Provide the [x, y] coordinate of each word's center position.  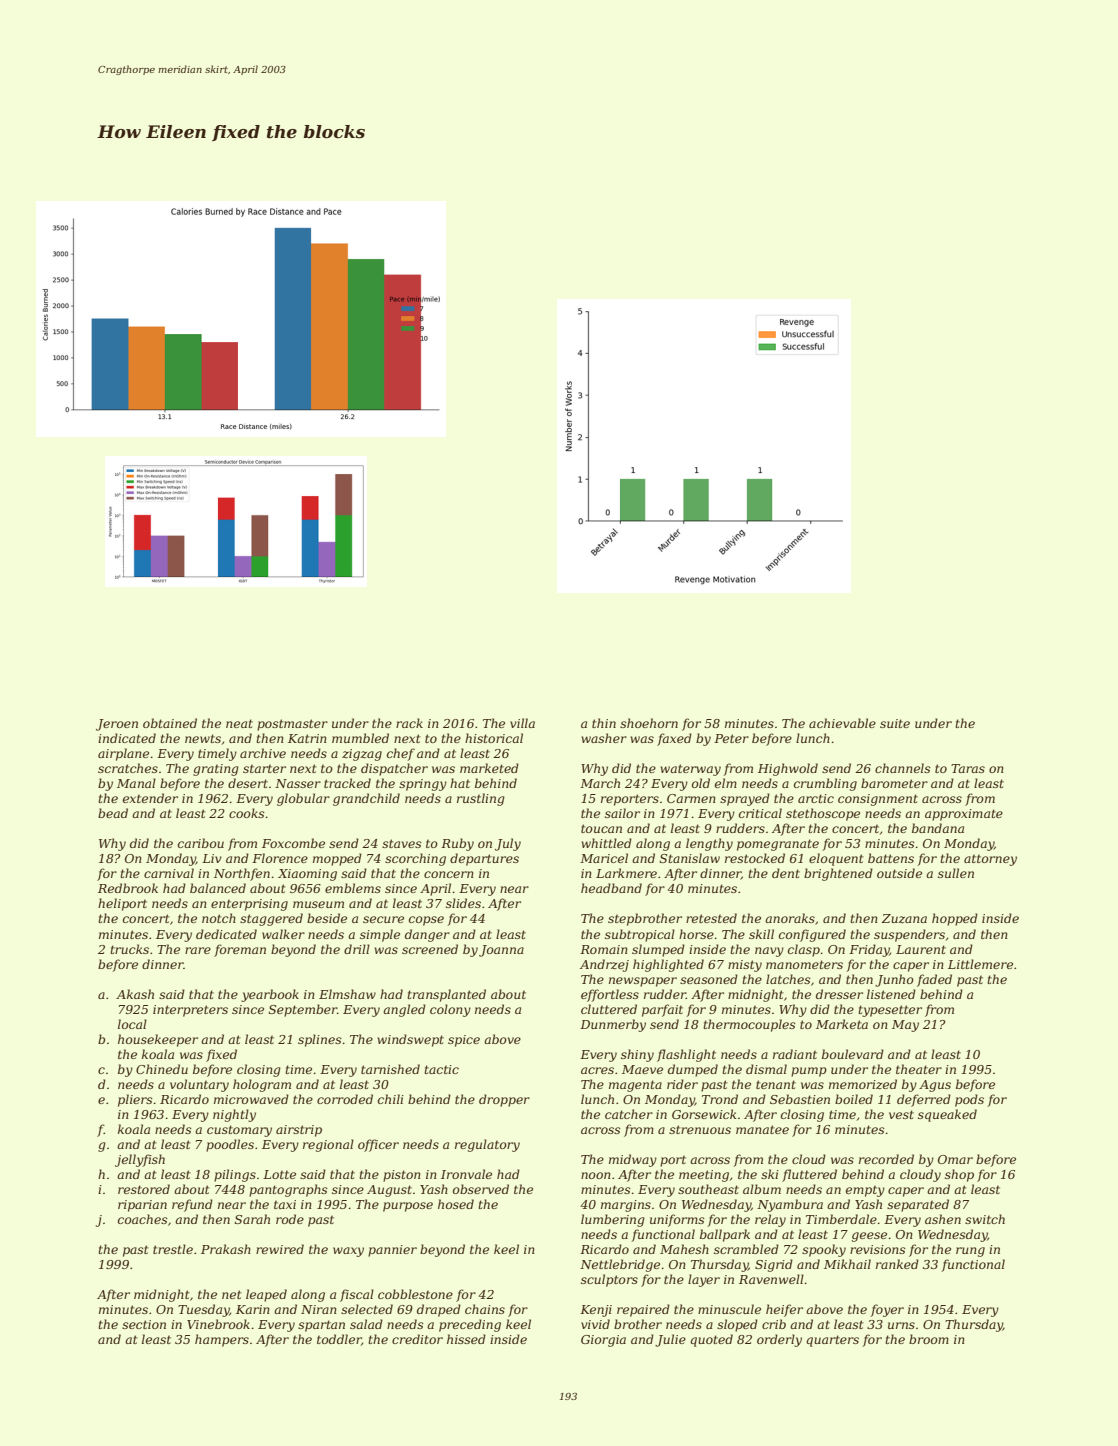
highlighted [668, 965]
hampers [222, 1340]
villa [522, 723]
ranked [897, 1264]
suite [895, 723]
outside [899, 873]
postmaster [292, 725]
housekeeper [158, 1040]
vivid [595, 1324]
